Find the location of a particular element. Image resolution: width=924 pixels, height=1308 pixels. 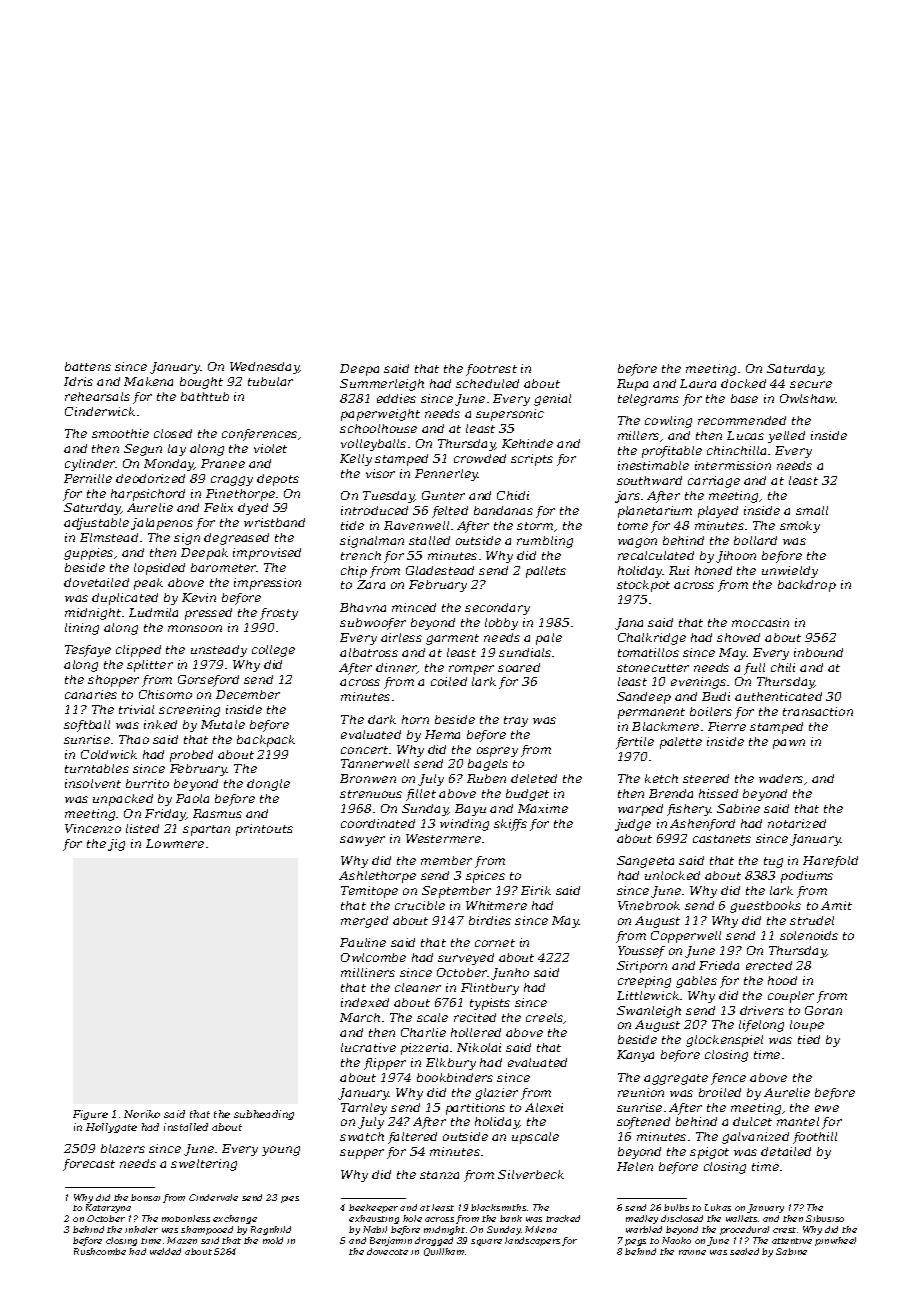

Amit is located at coordinates (836, 905).
